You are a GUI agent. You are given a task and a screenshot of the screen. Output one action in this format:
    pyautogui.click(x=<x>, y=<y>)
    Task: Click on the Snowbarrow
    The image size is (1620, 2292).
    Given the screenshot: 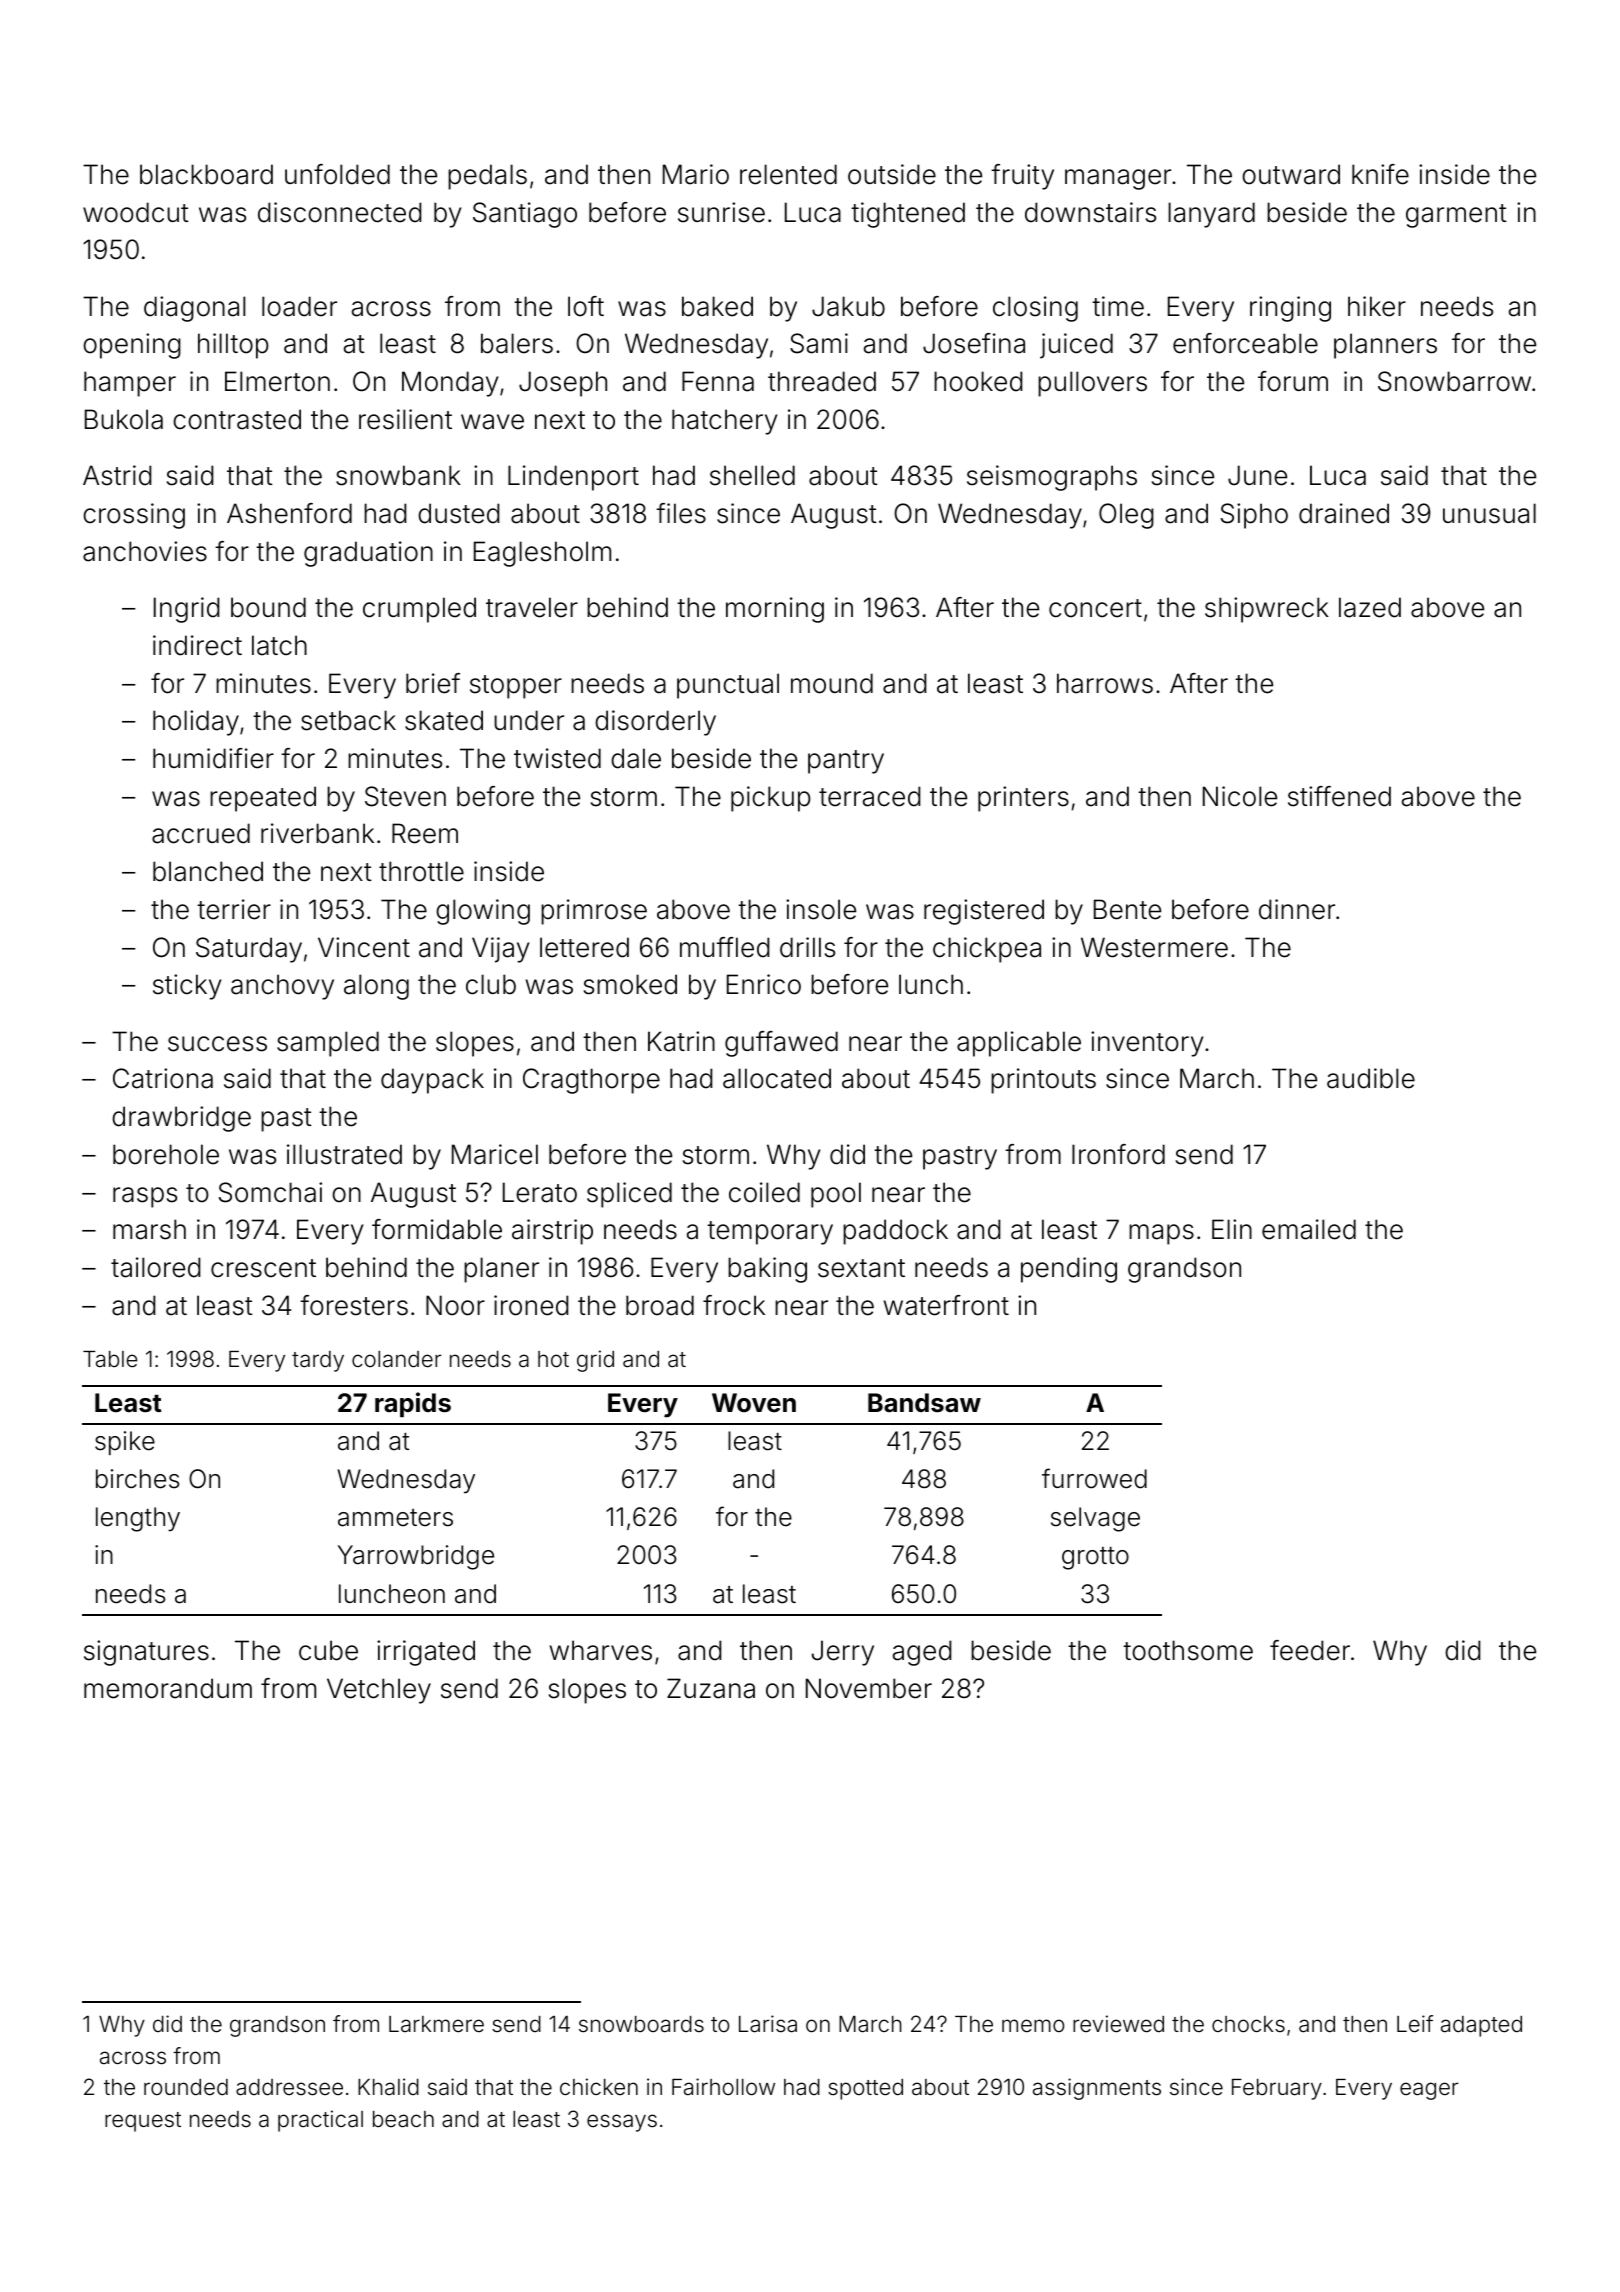 What is the action you would take?
    pyautogui.click(x=1454, y=381)
